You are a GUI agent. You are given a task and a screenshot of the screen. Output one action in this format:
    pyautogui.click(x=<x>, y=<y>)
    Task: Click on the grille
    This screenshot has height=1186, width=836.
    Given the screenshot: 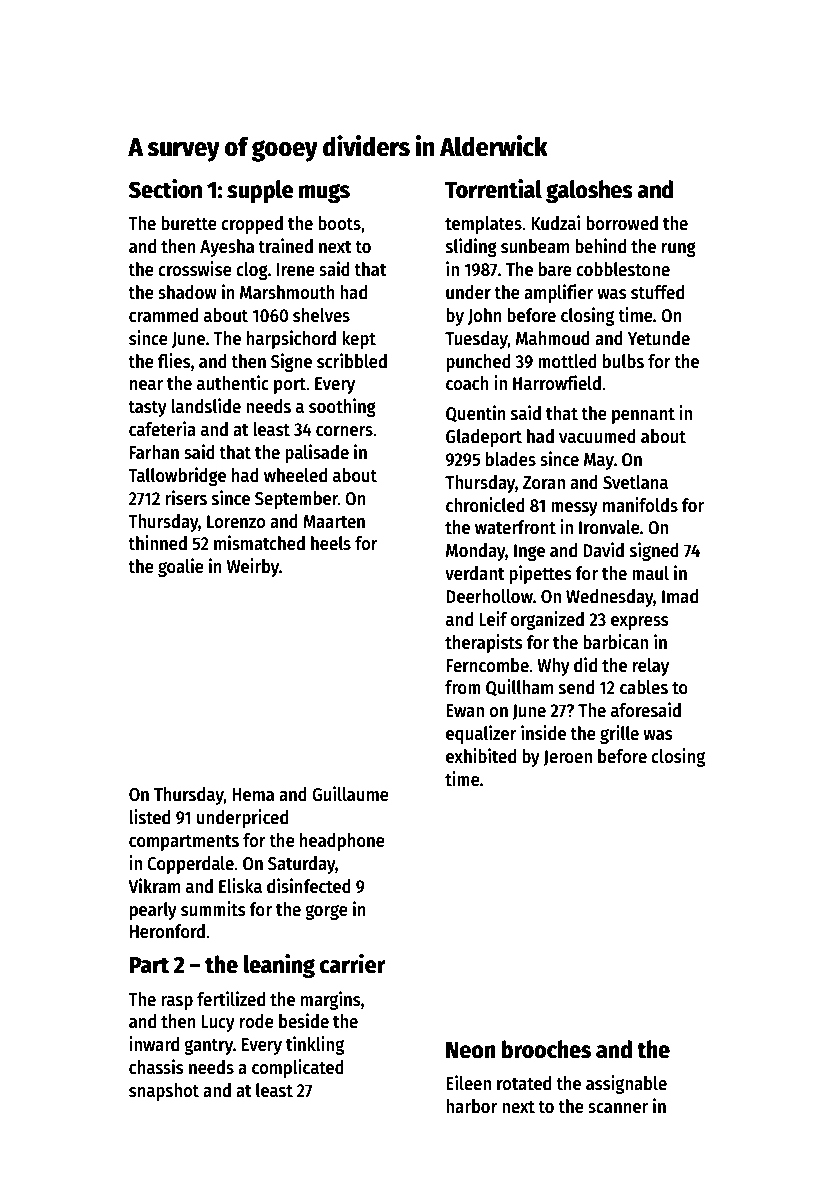 What is the action you would take?
    pyautogui.click(x=619, y=734)
